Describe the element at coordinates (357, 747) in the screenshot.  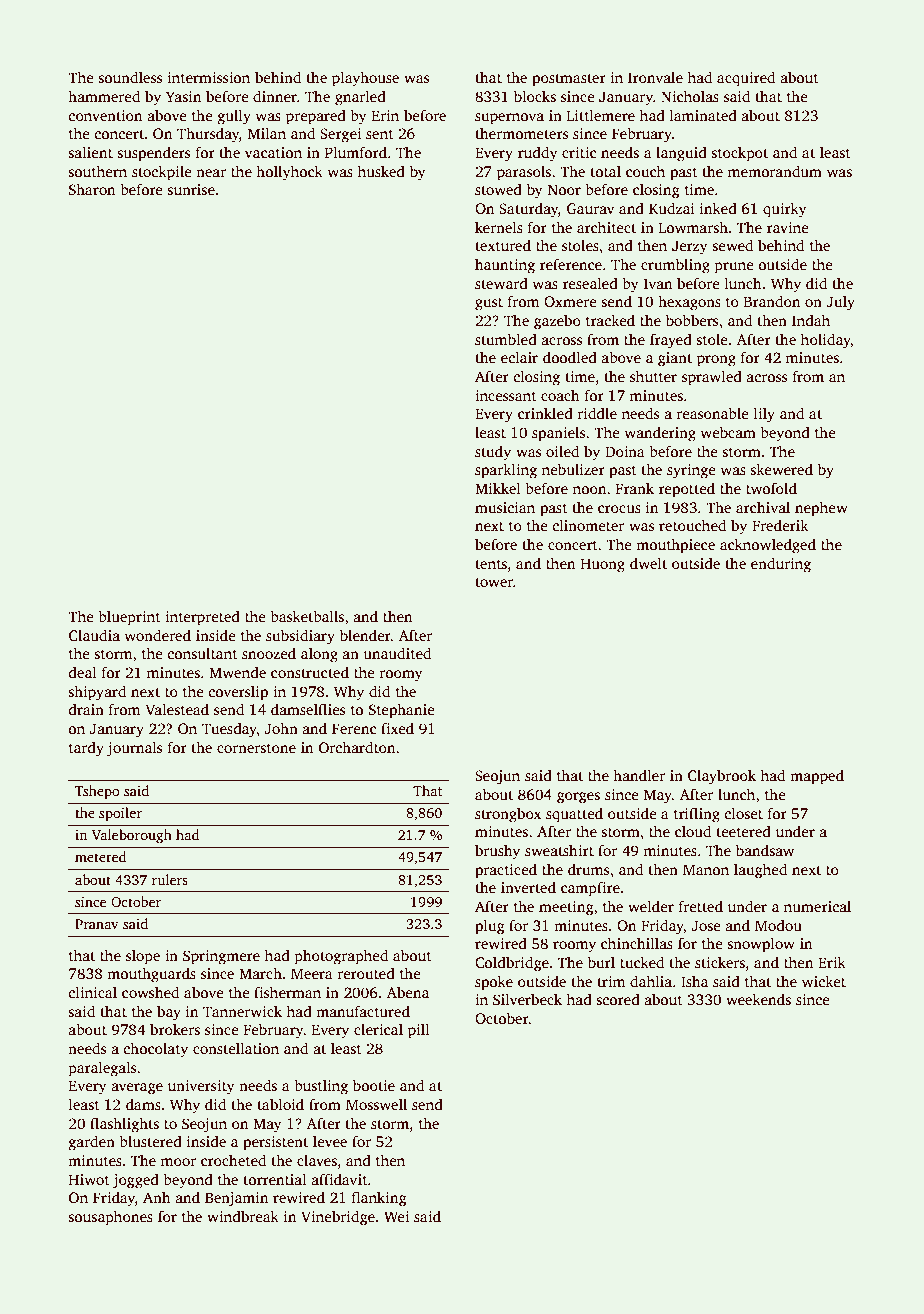
I see `Orchardton` at that location.
